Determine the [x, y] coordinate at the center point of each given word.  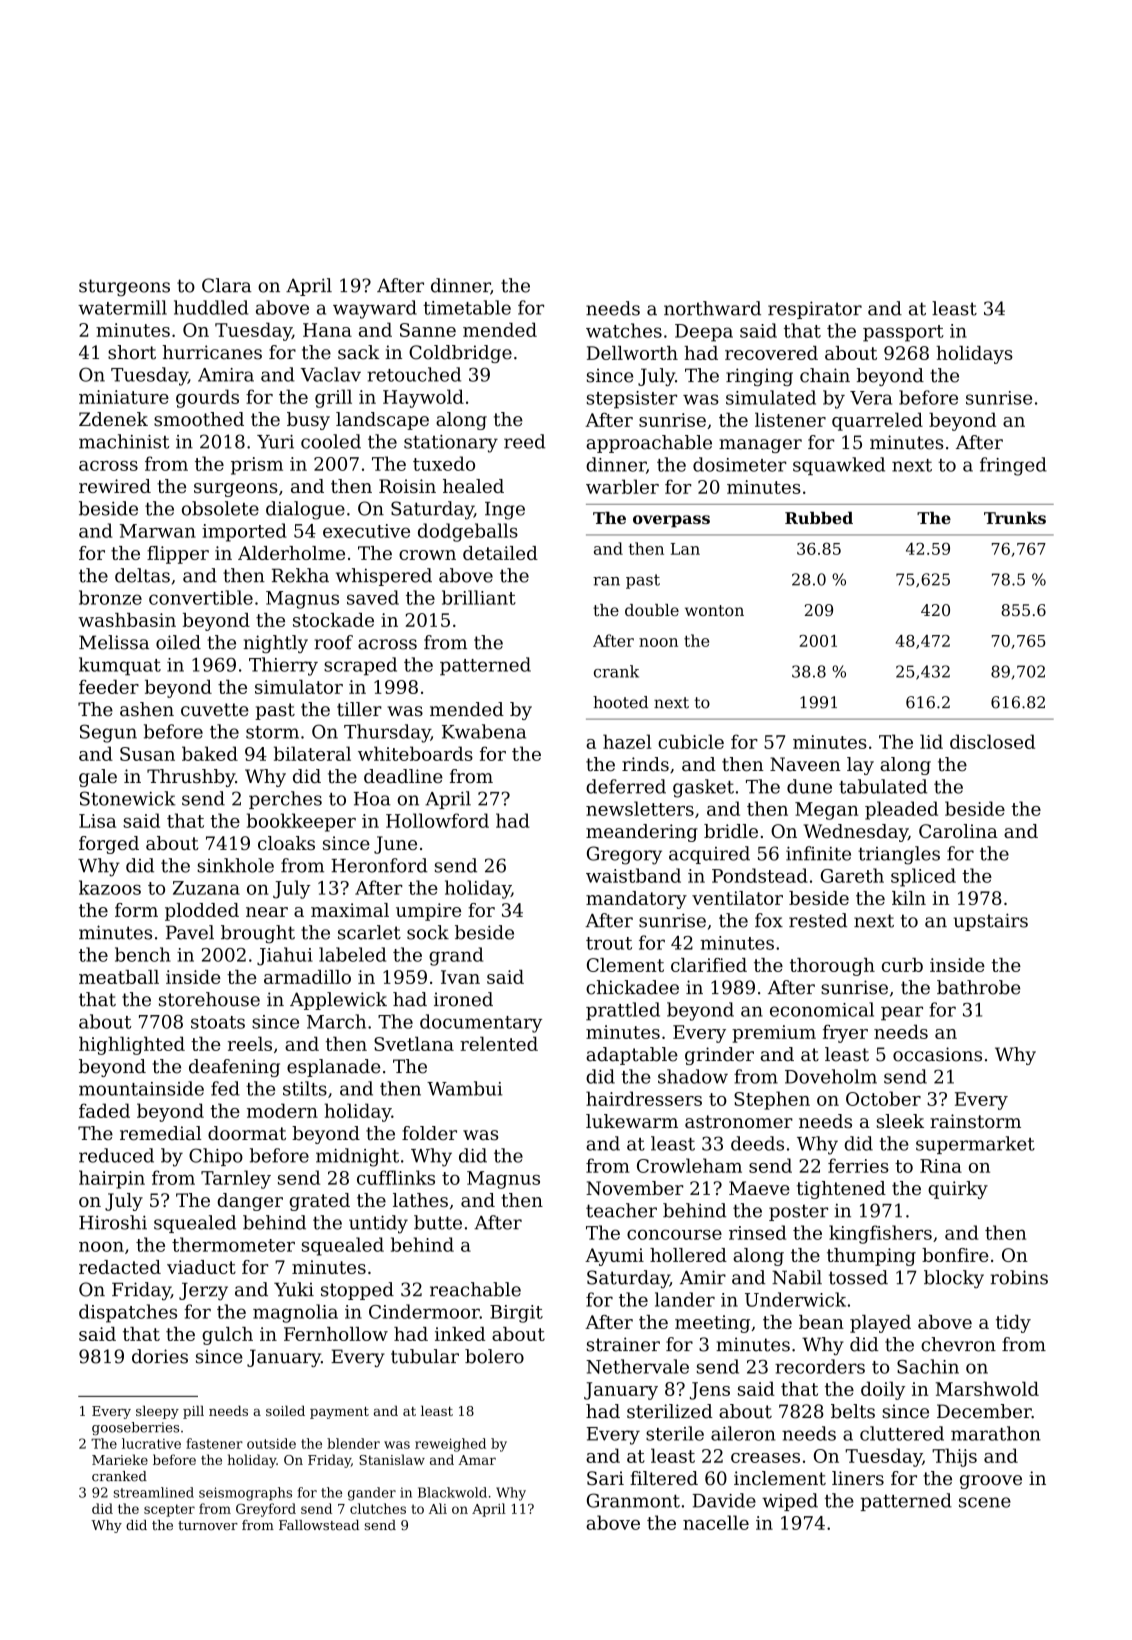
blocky [954, 1279]
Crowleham [689, 1165]
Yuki [294, 1289]
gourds [207, 398]
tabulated [883, 786]
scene [985, 1502]
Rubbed [819, 518]
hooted [620, 702]
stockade [333, 620]
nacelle [716, 1522]
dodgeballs [468, 532]
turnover [208, 1525]
